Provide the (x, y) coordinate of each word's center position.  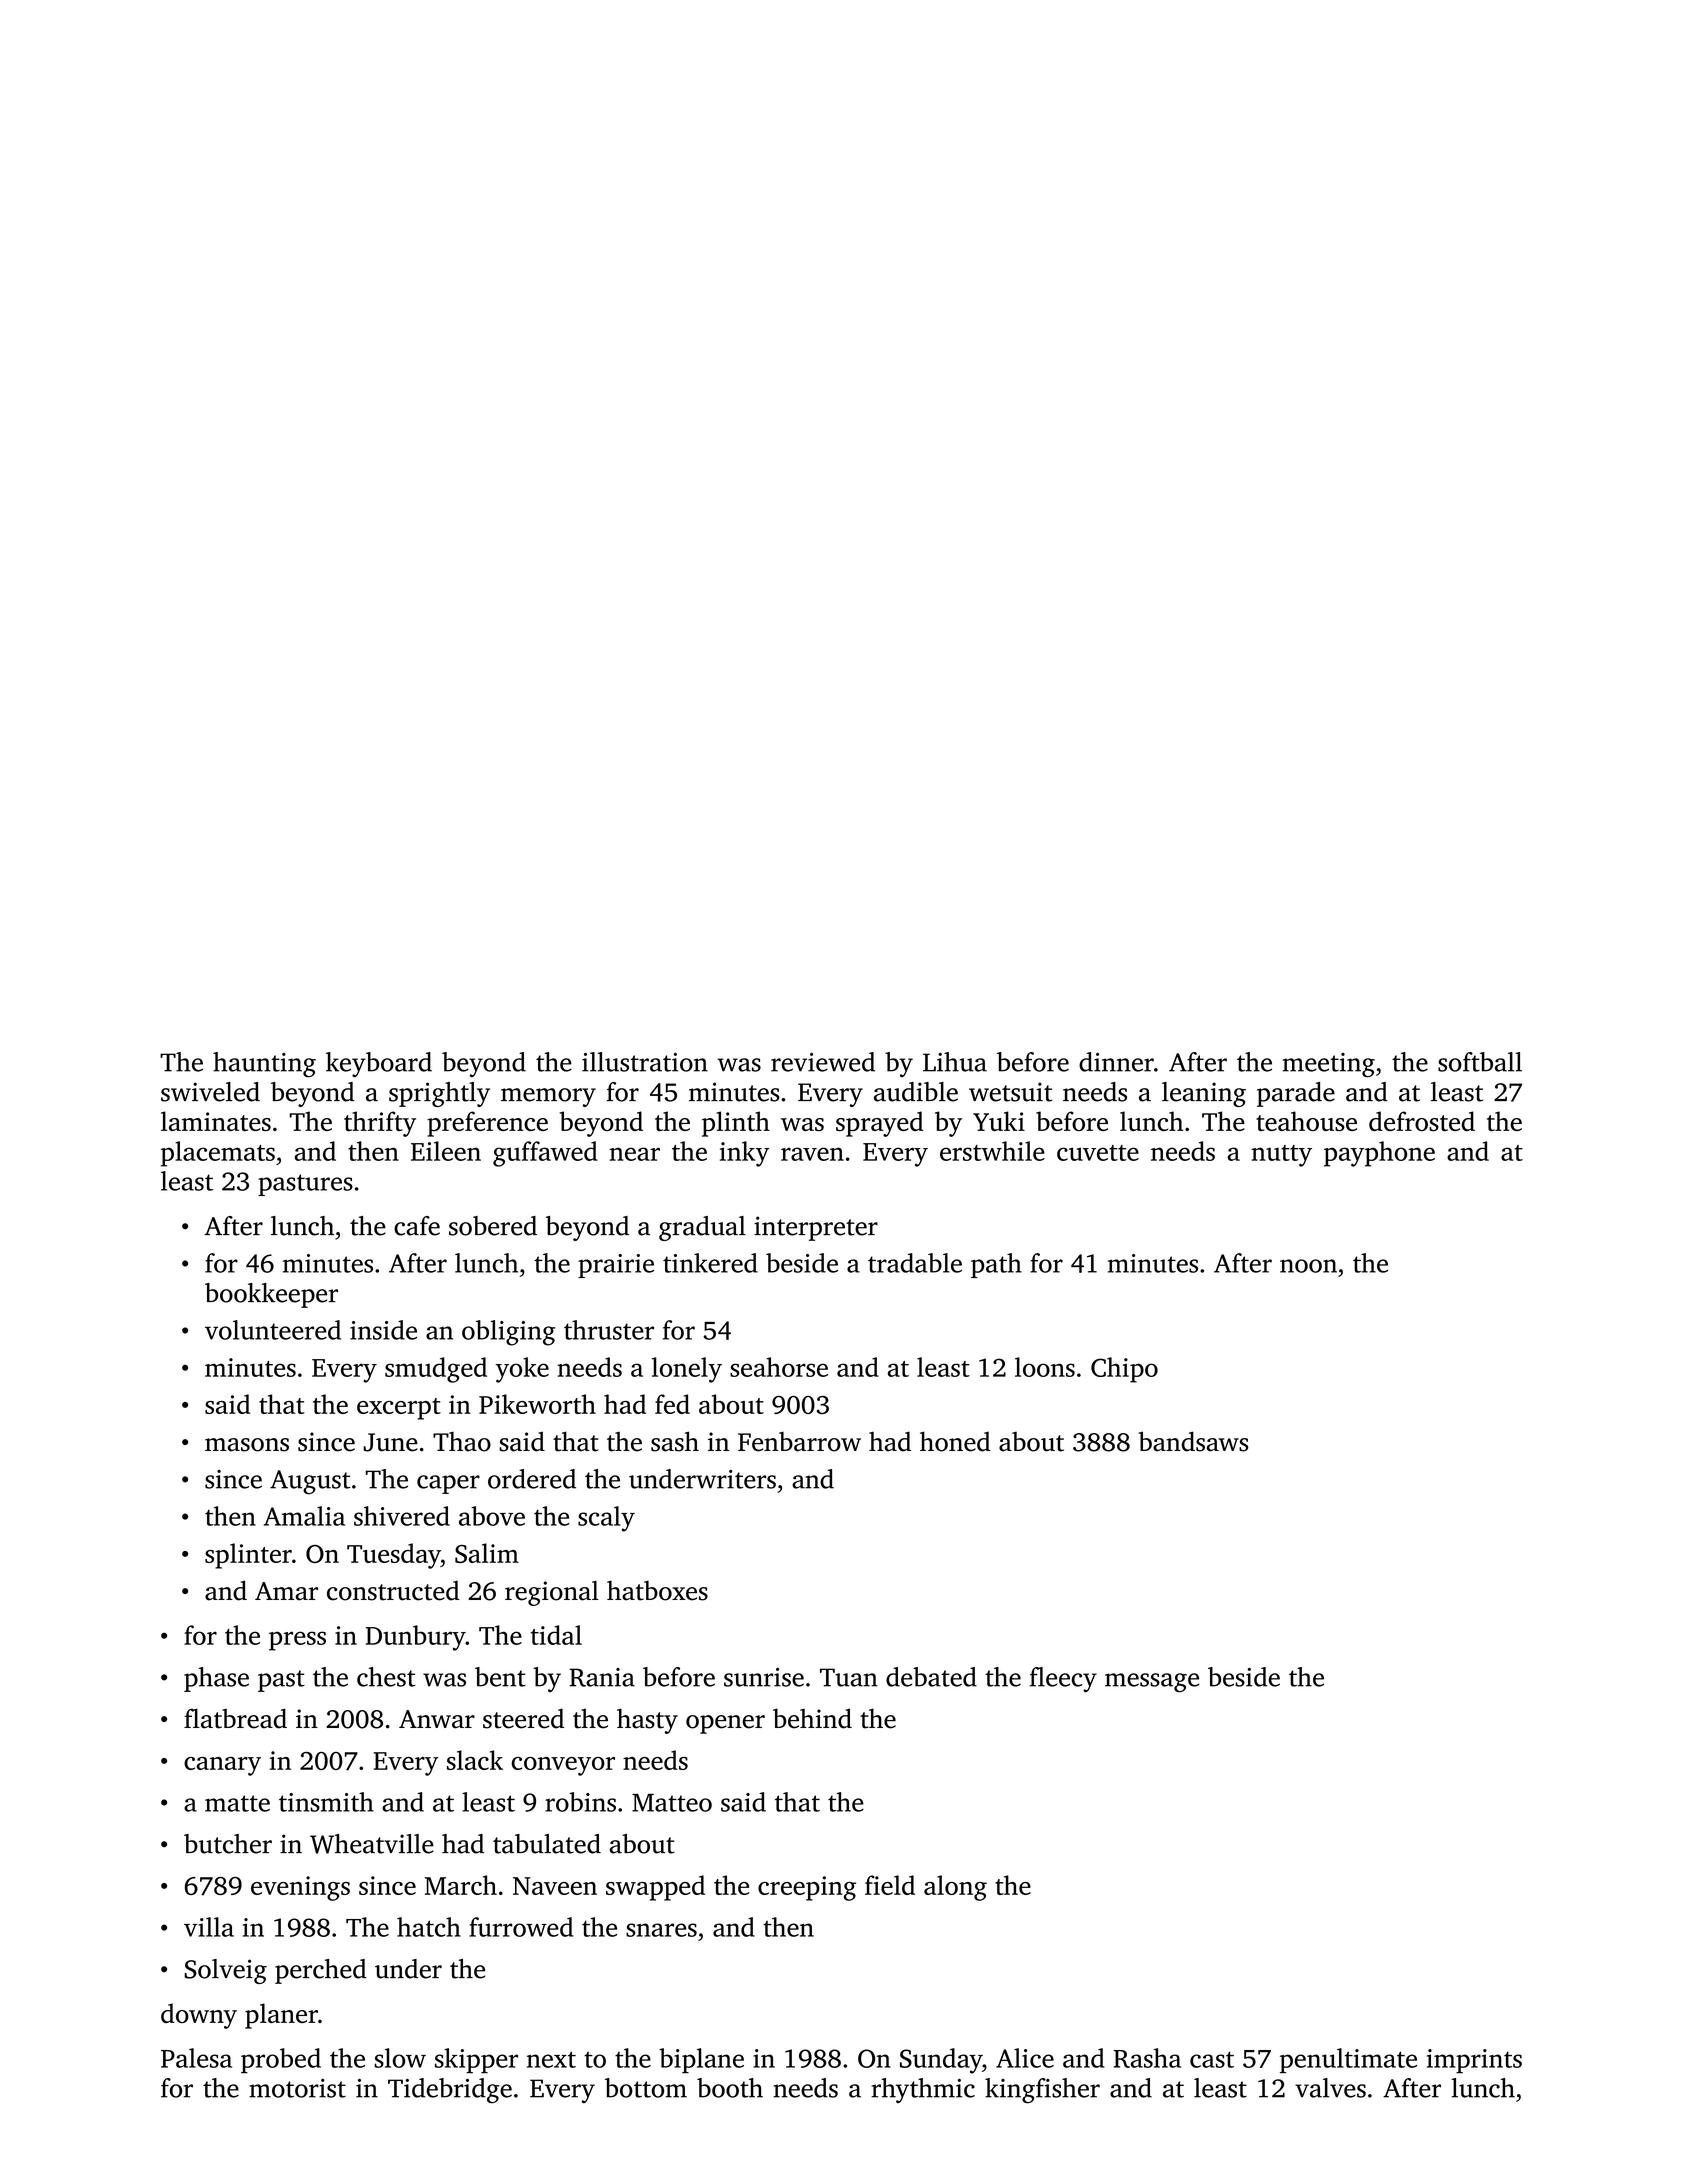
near (634, 1154)
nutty (1281, 1156)
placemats (218, 1154)
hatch (429, 1927)
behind (812, 1718)
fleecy (1063, 1679)
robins (580, 1802)
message (1152, 1683)
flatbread (235, 1718)
